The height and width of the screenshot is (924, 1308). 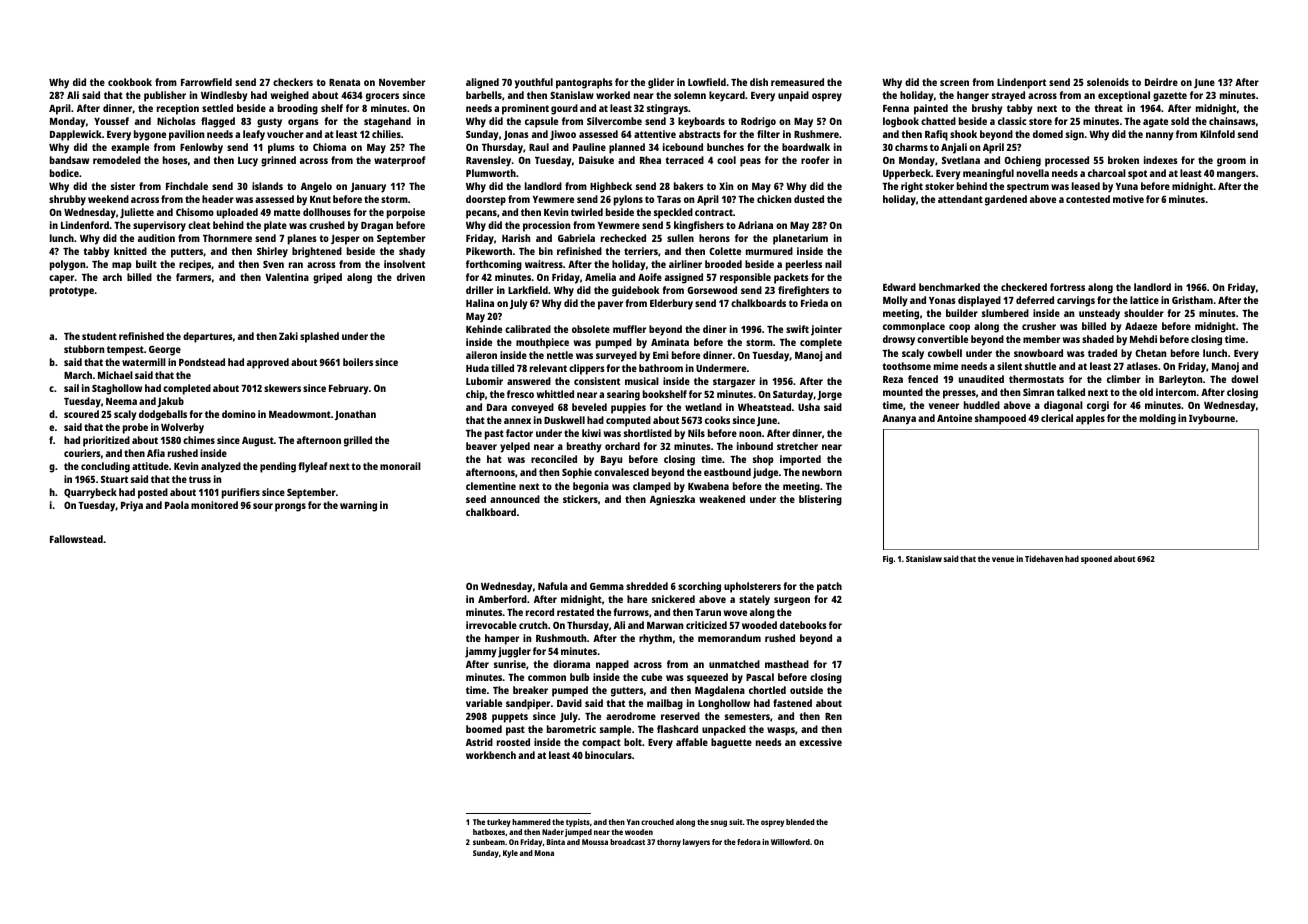 I want to click on Angelo, so click(x=316, y=187).
